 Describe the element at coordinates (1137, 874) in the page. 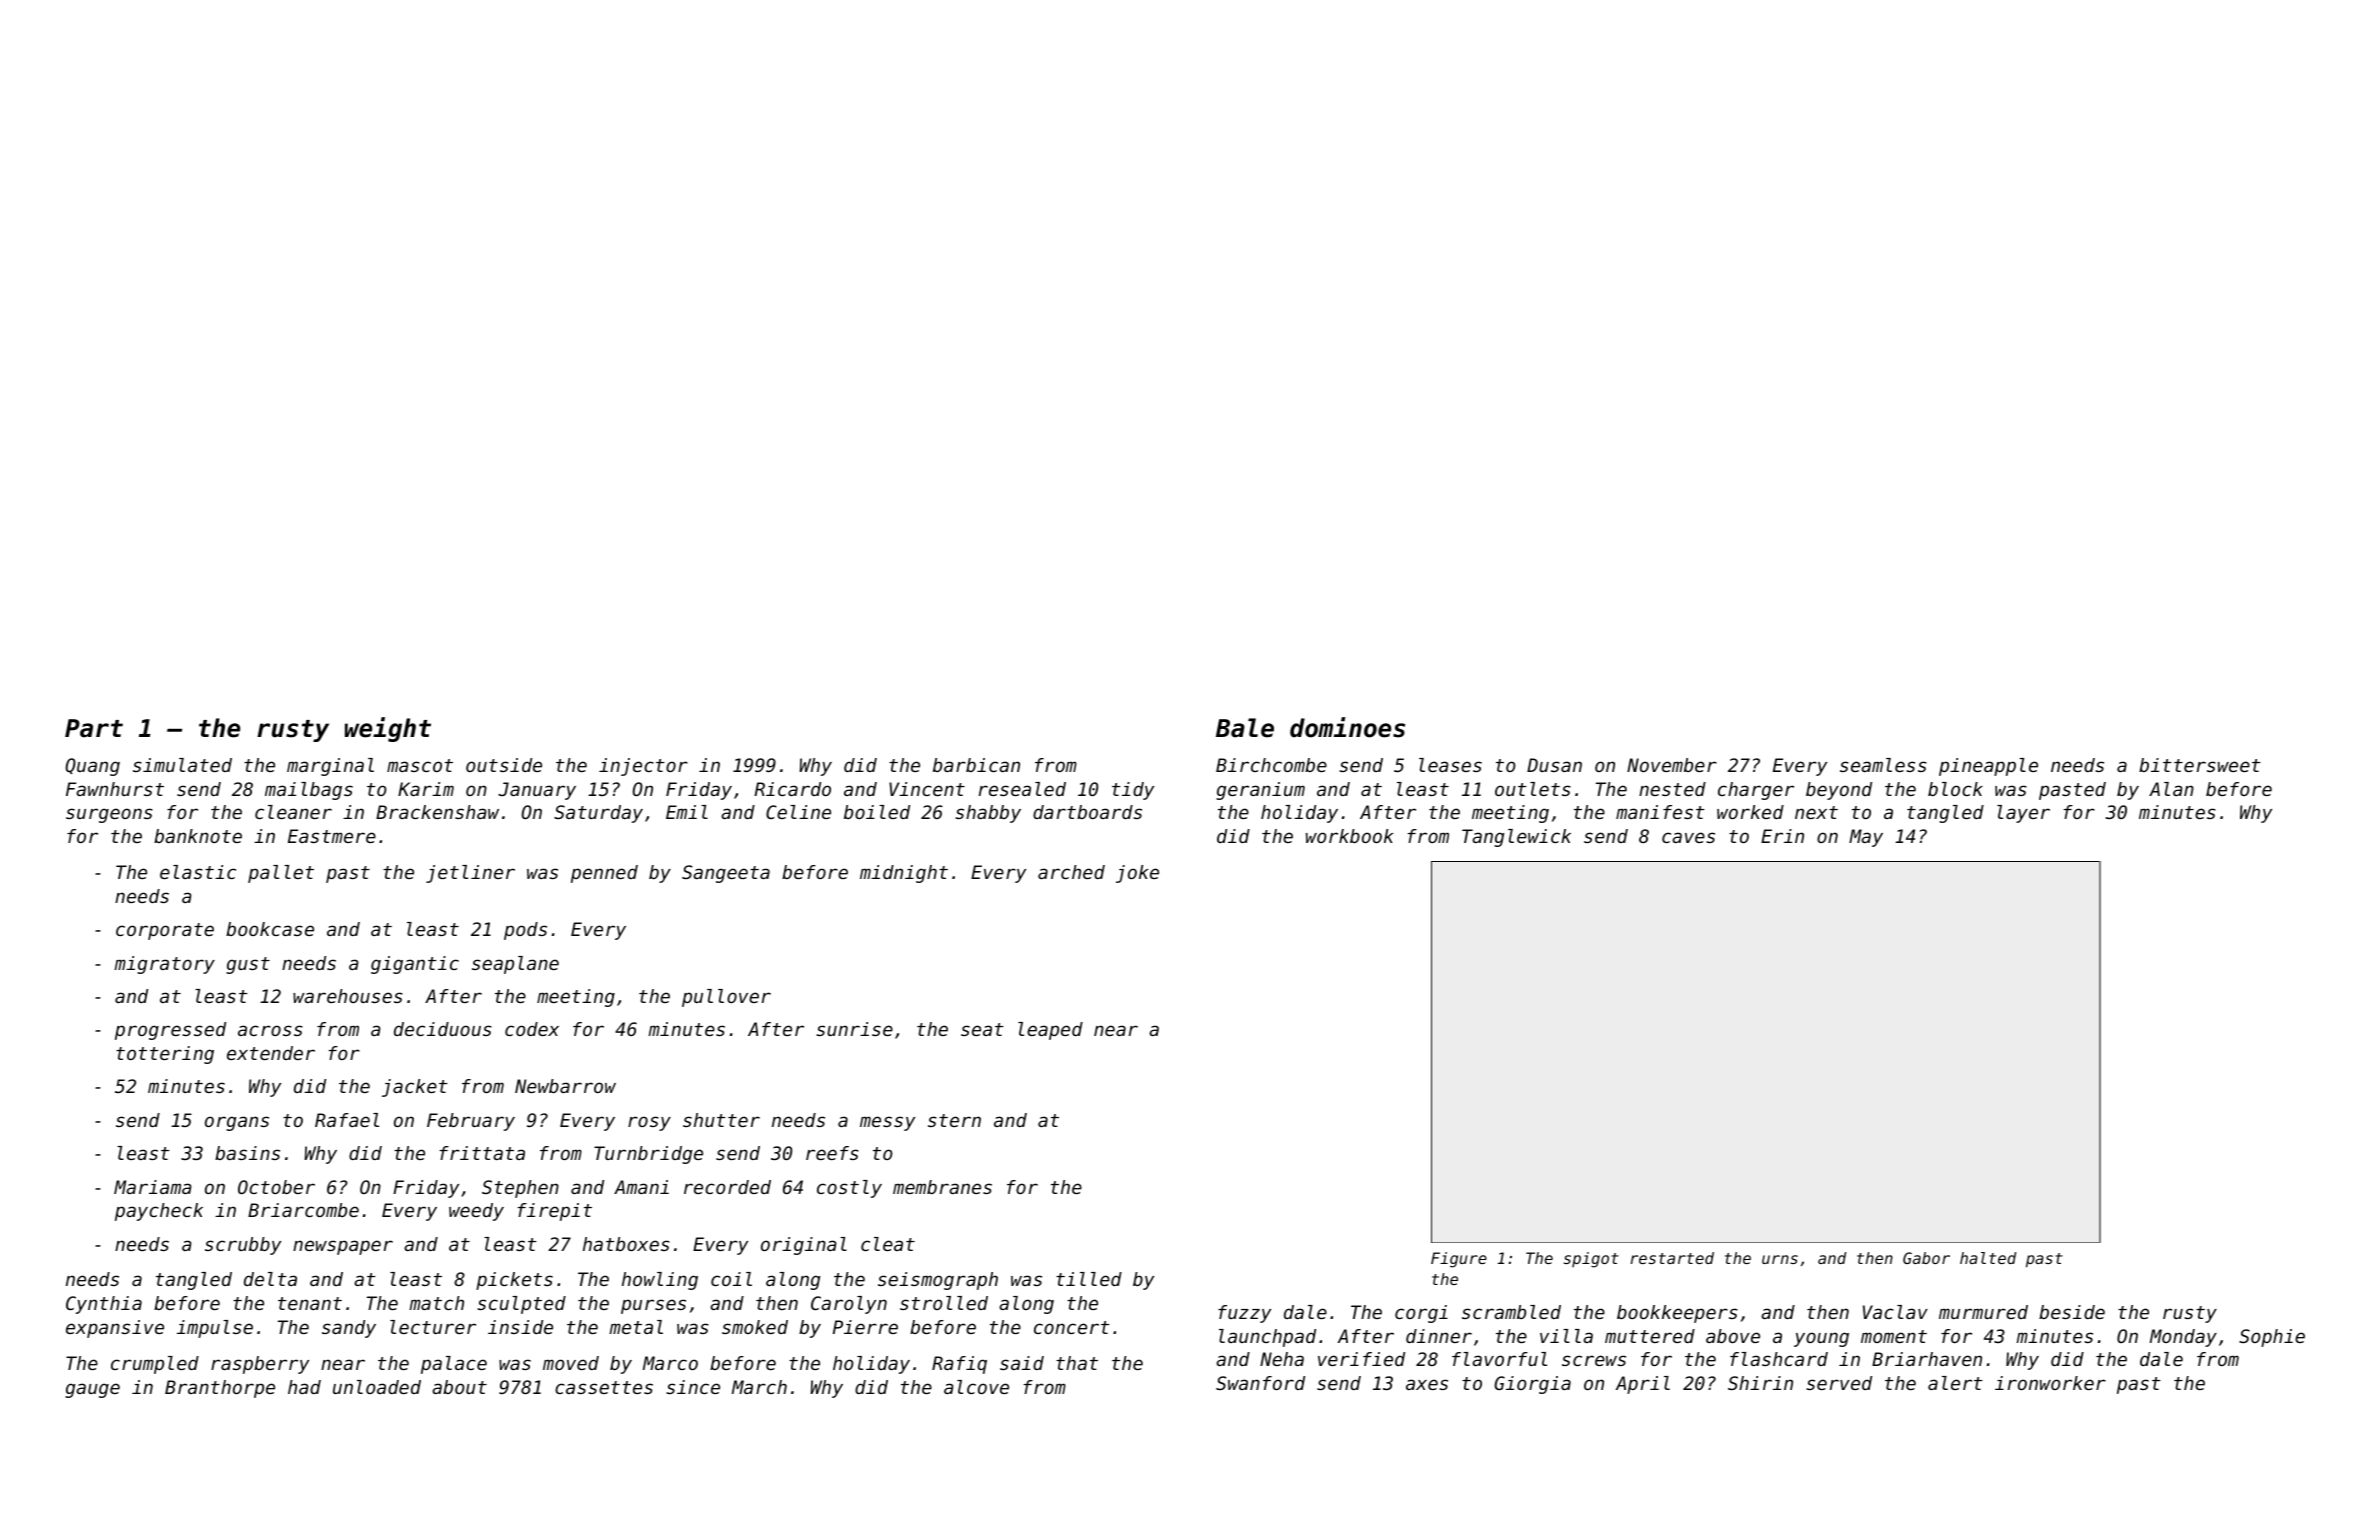

I see `joke` at that location.
